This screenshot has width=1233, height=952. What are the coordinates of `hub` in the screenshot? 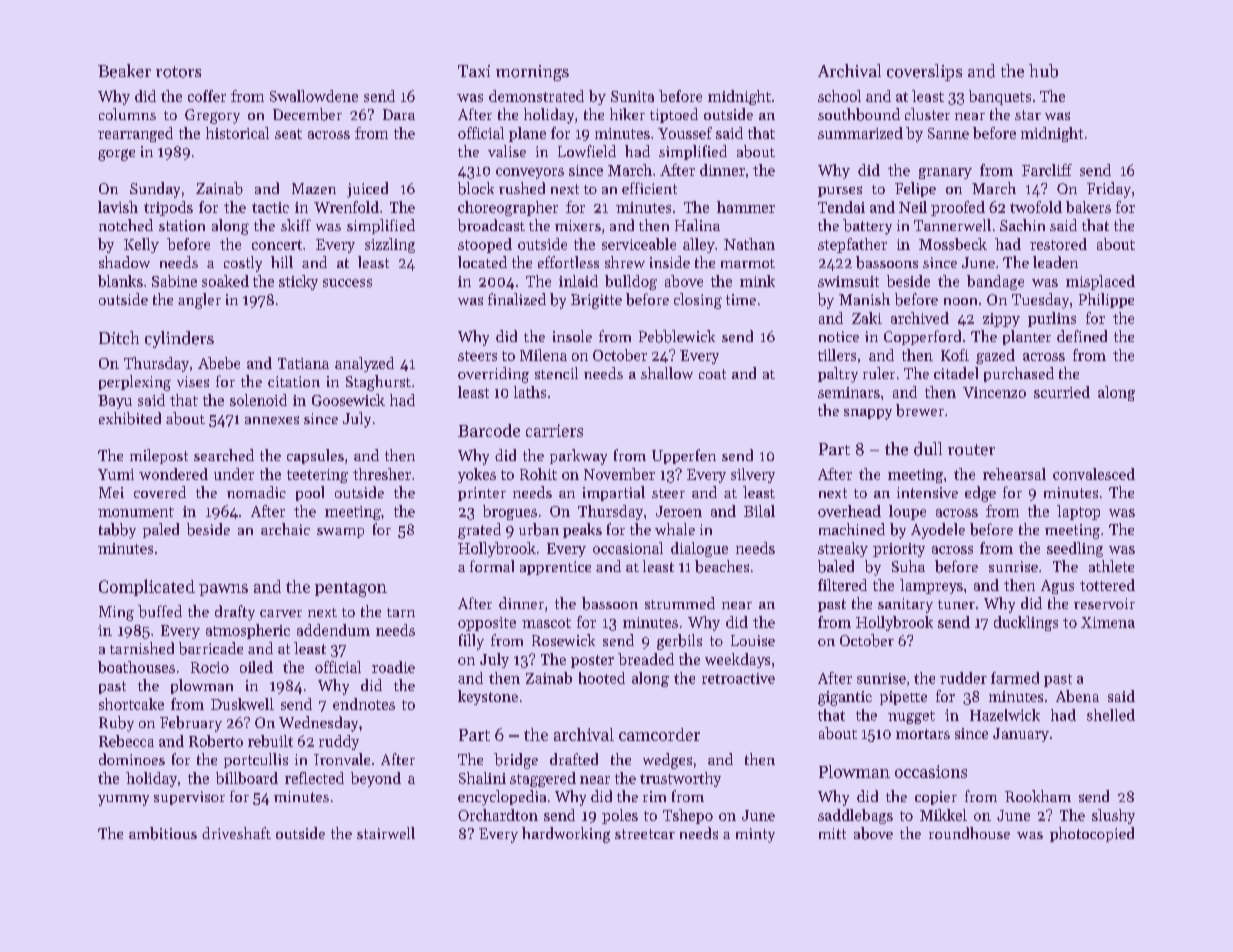 It's located at (1043, 71).
